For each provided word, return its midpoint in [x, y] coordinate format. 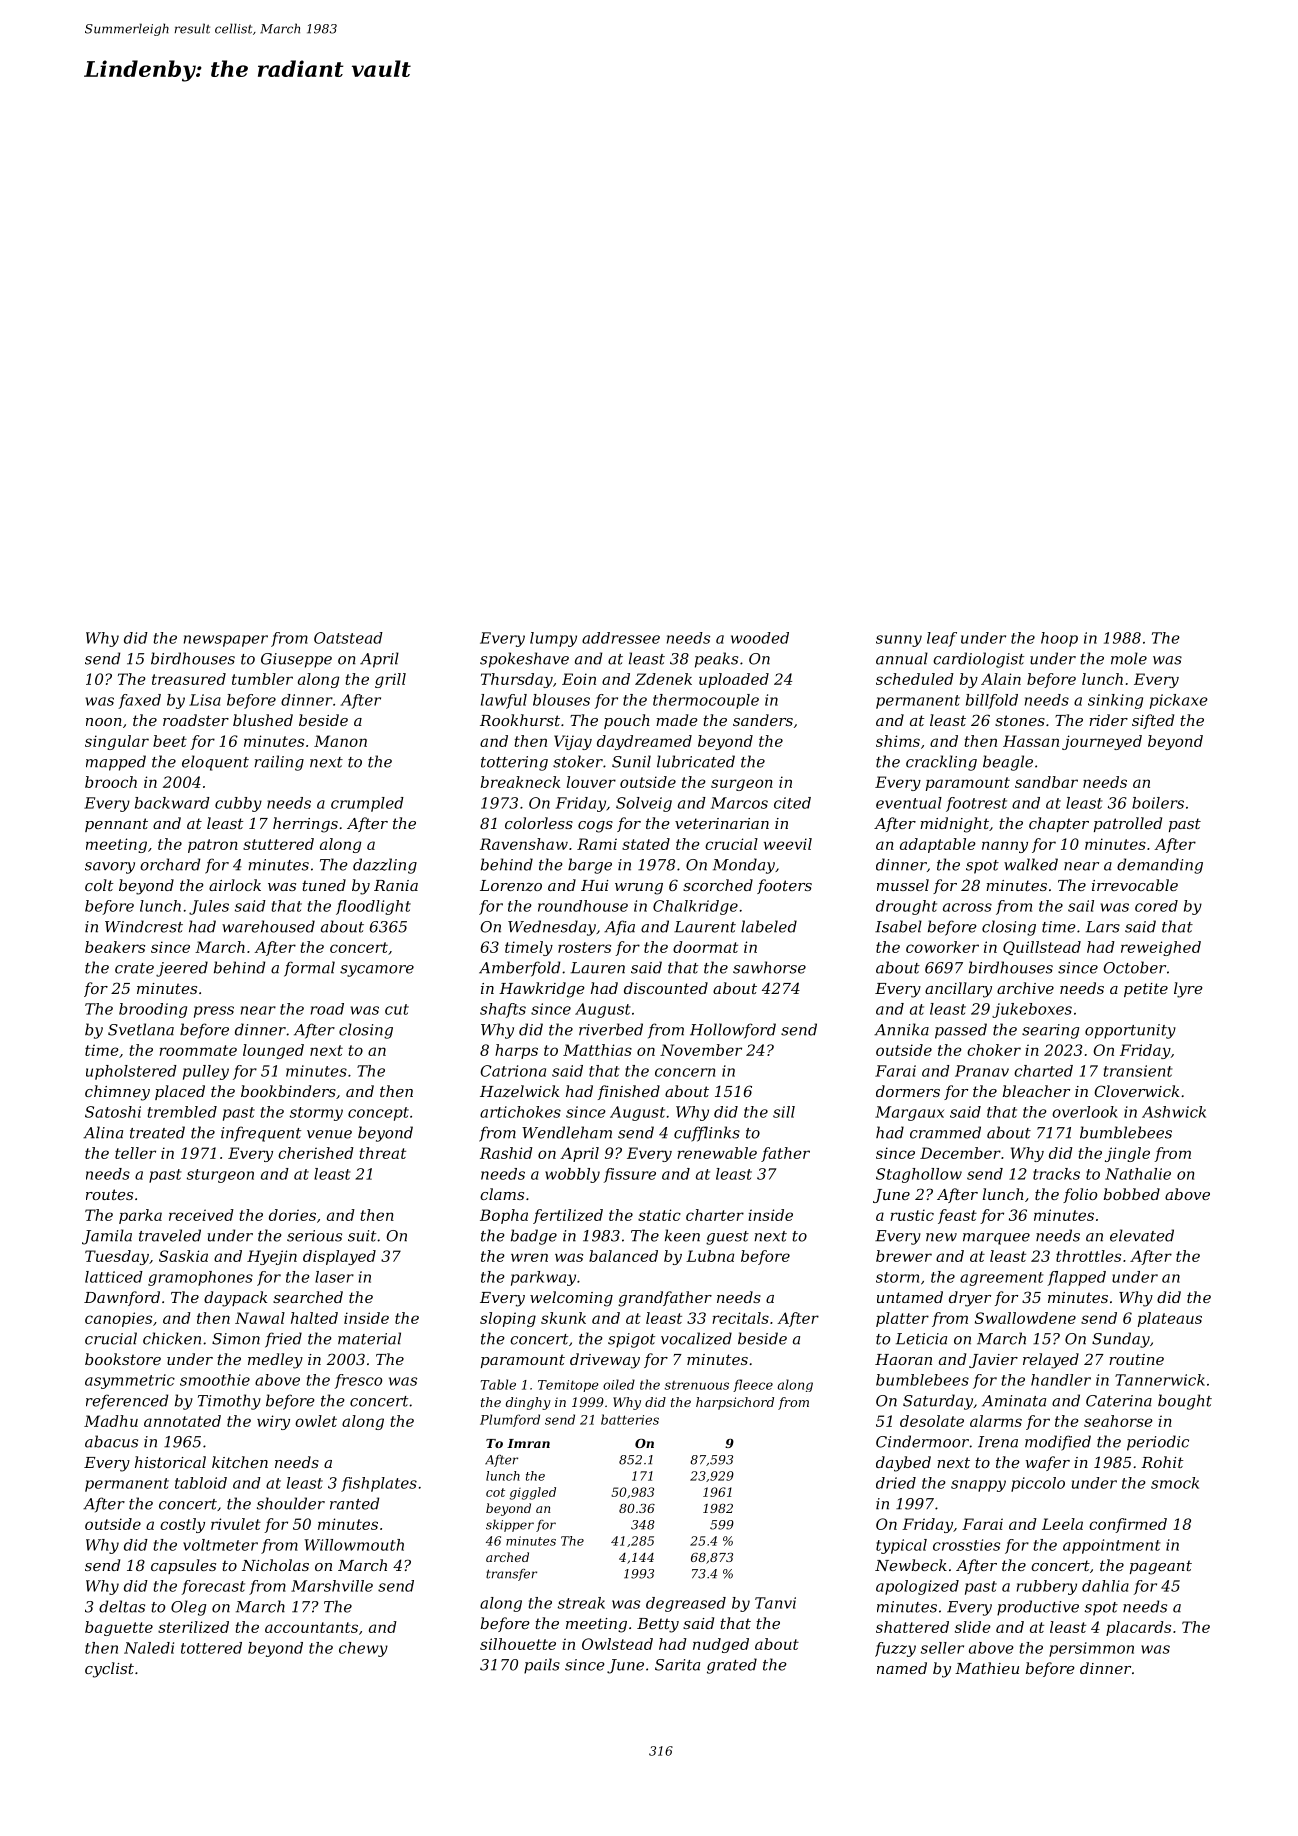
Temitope [568, 1386]
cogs [595, 827]
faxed [139, 701]
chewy [363, 1649]
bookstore [123, 1359]
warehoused [268, 926]
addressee [621, 638]
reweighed [1161, 948]
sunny [899, 641]
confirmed [1128, 1525]
